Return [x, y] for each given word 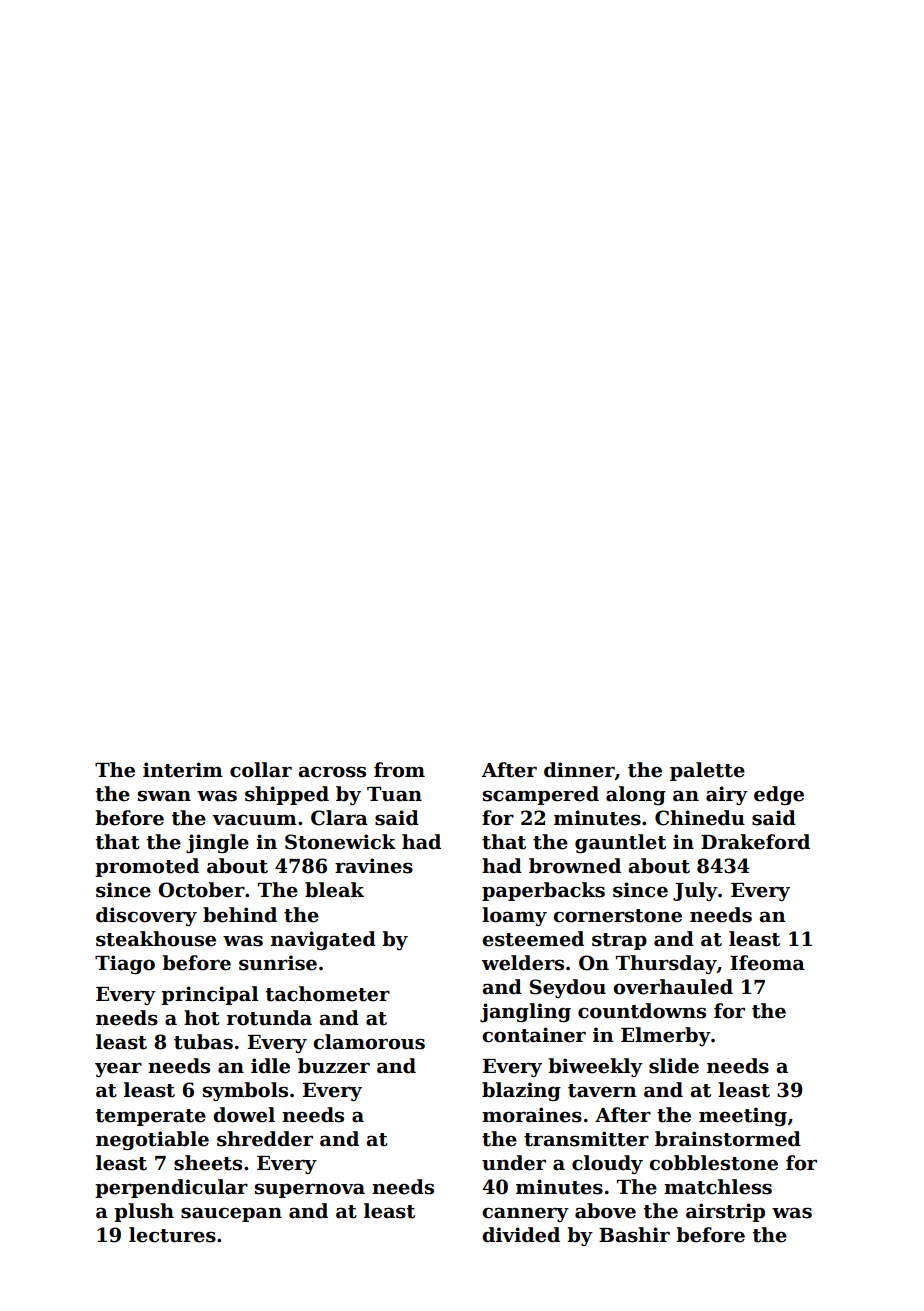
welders [523, 963]
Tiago [125, 964]
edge [779, 795]
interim [183, 770]
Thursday [666, 964]
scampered [541, 795]
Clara [339, 818]
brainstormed [728, 1139]
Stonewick [340, 842]
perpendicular [171, 1188]
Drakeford [755, 842]
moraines [532, 1115]
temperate [150, 1117]
